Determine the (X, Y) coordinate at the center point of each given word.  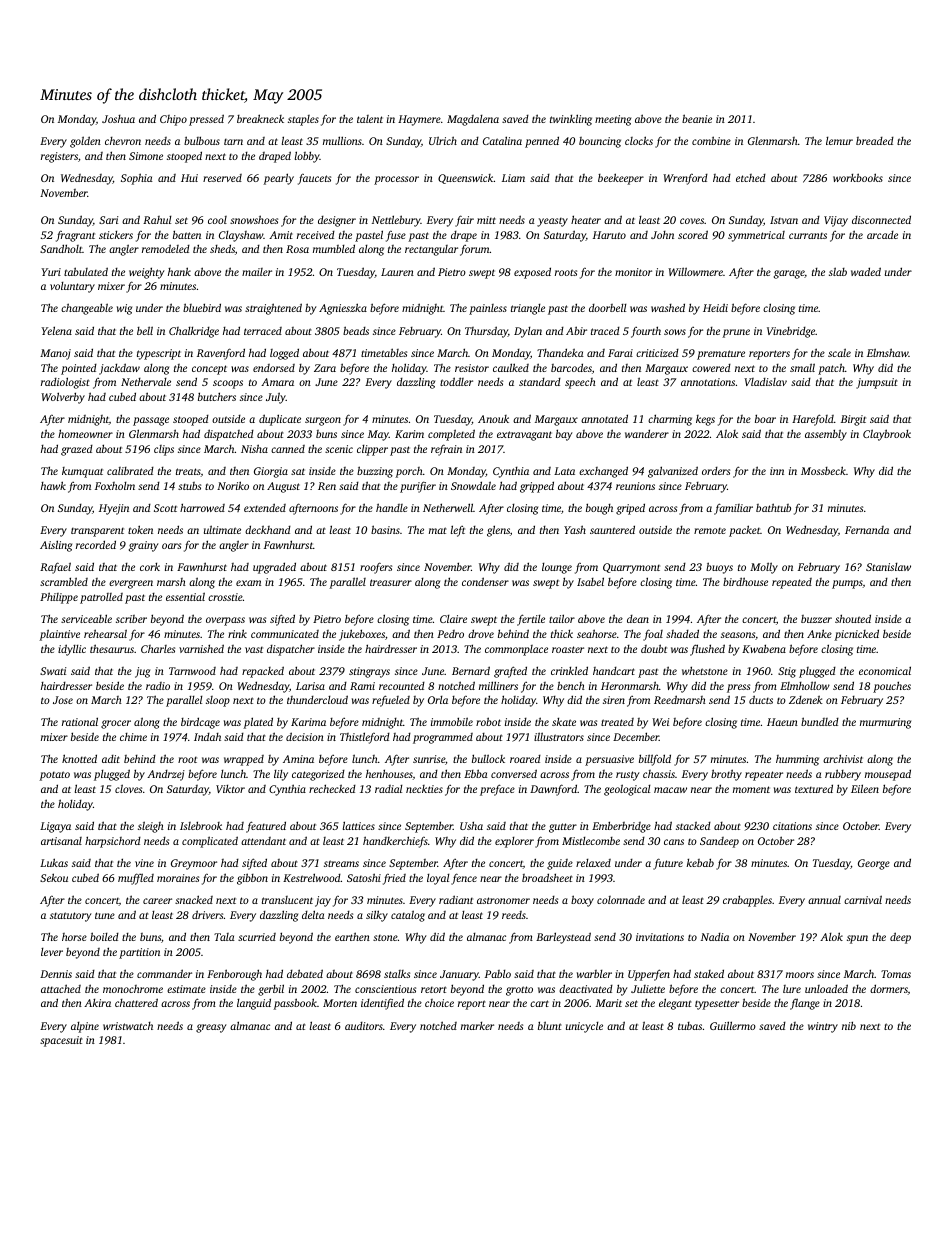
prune (736, 333)
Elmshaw (888, 352)
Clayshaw (241, 236)
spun (857, 939)
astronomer (503, 900)
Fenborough (234, 975)
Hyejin (114, 509)
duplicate (280, 420)
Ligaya (55, 827)
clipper (372, 450)
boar (765, 418)
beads (356, 330)
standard (540, 382)
